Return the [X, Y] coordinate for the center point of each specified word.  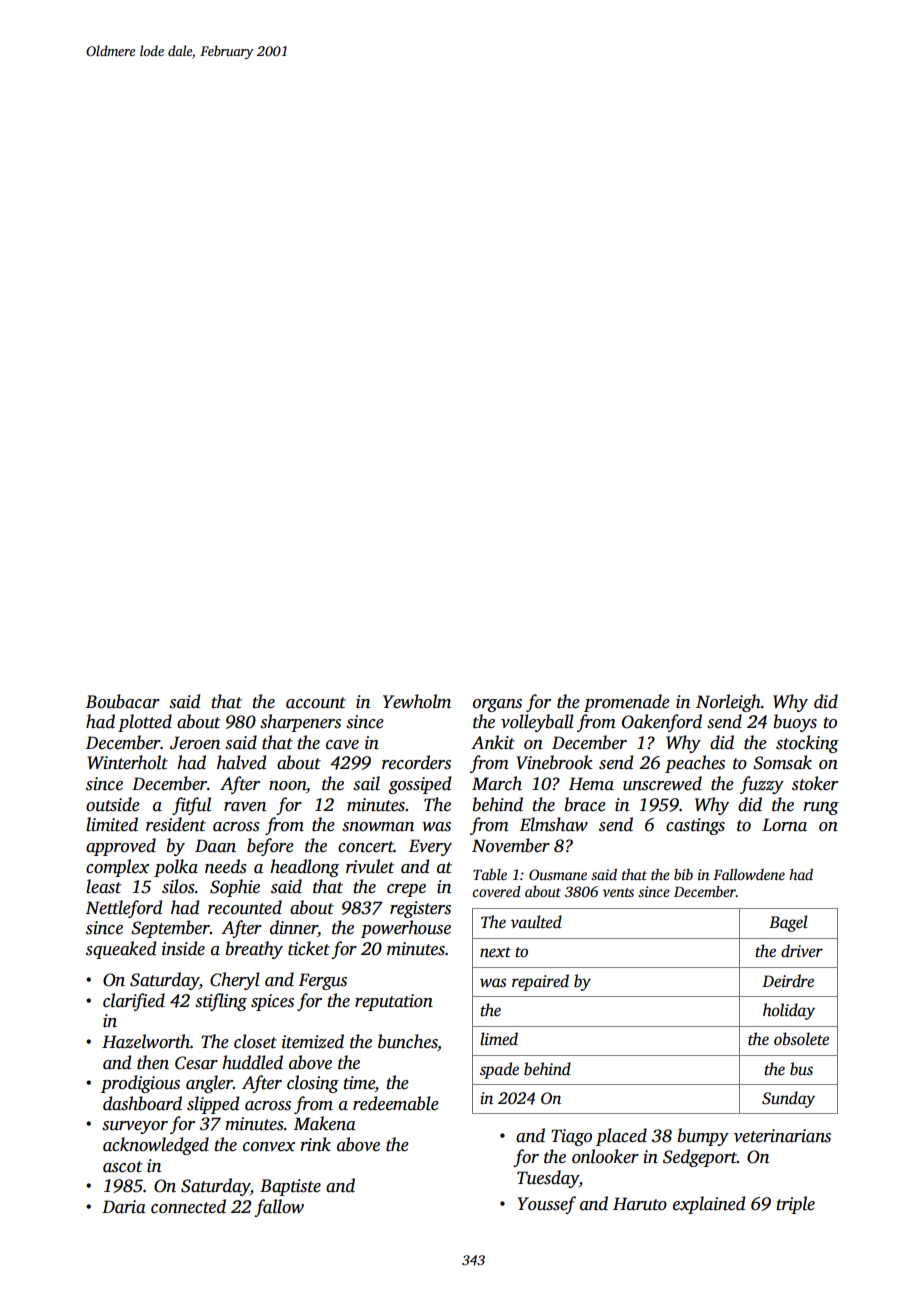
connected [188, 1206]
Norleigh [728, 703]
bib [683, 874]
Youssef [546, 1205]
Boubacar [122, 701]
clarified [134, 1002]
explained [709, 1205]
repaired [540, 982]
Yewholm [417, 701]
